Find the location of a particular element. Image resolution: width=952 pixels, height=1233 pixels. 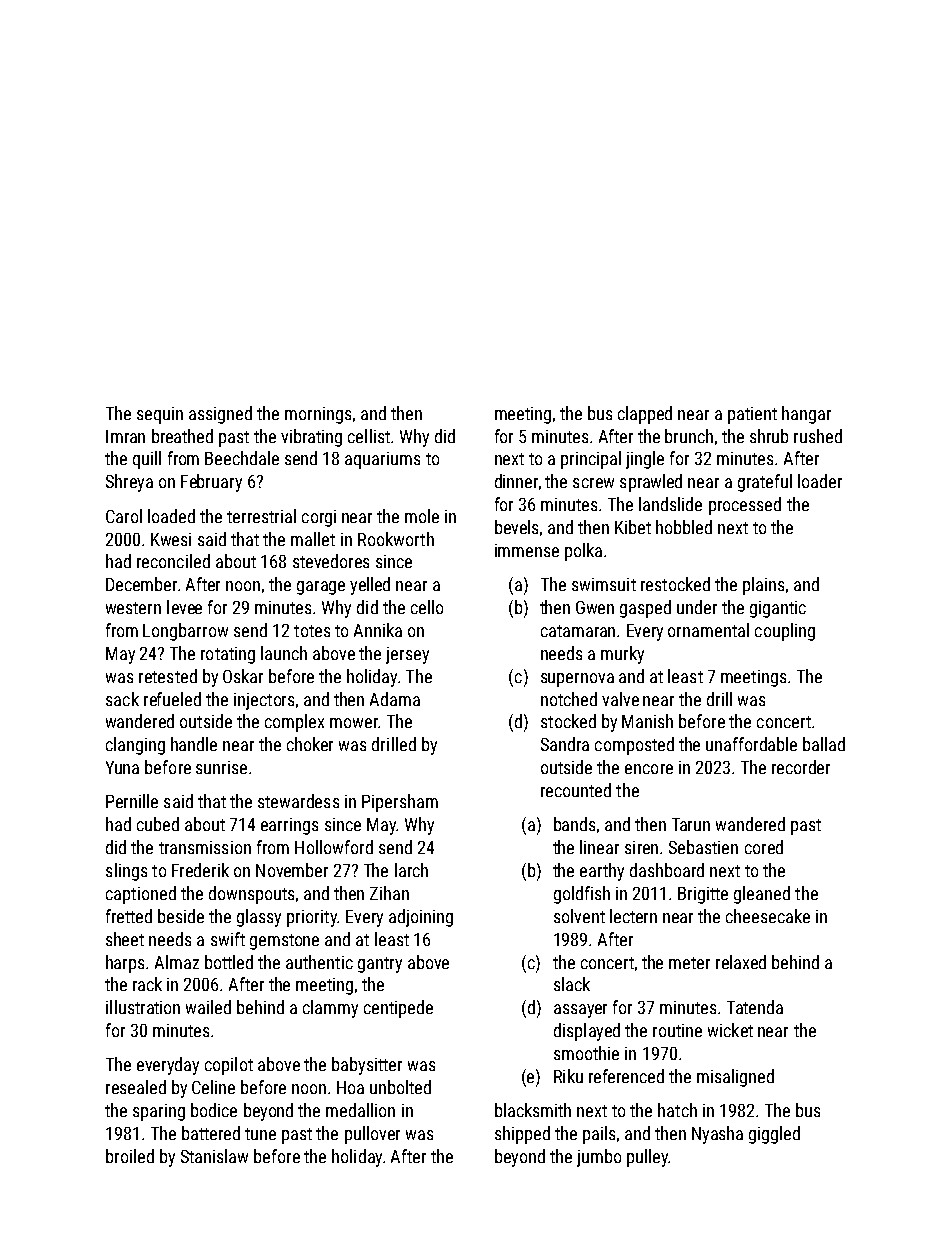

Riku is located at coordinates (568, 1076).
